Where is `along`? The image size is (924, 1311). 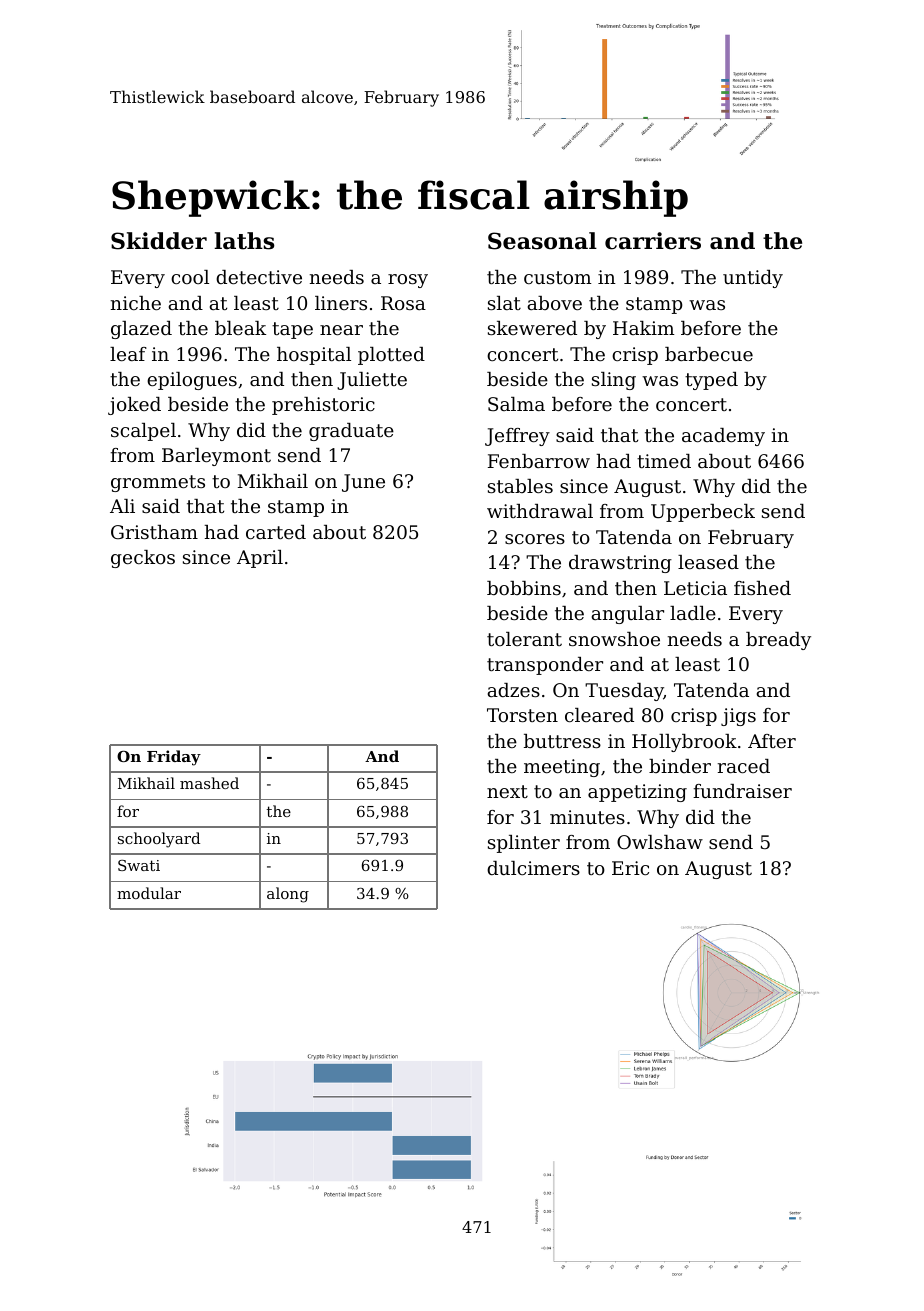 along is located at coordinates (288, 895).
